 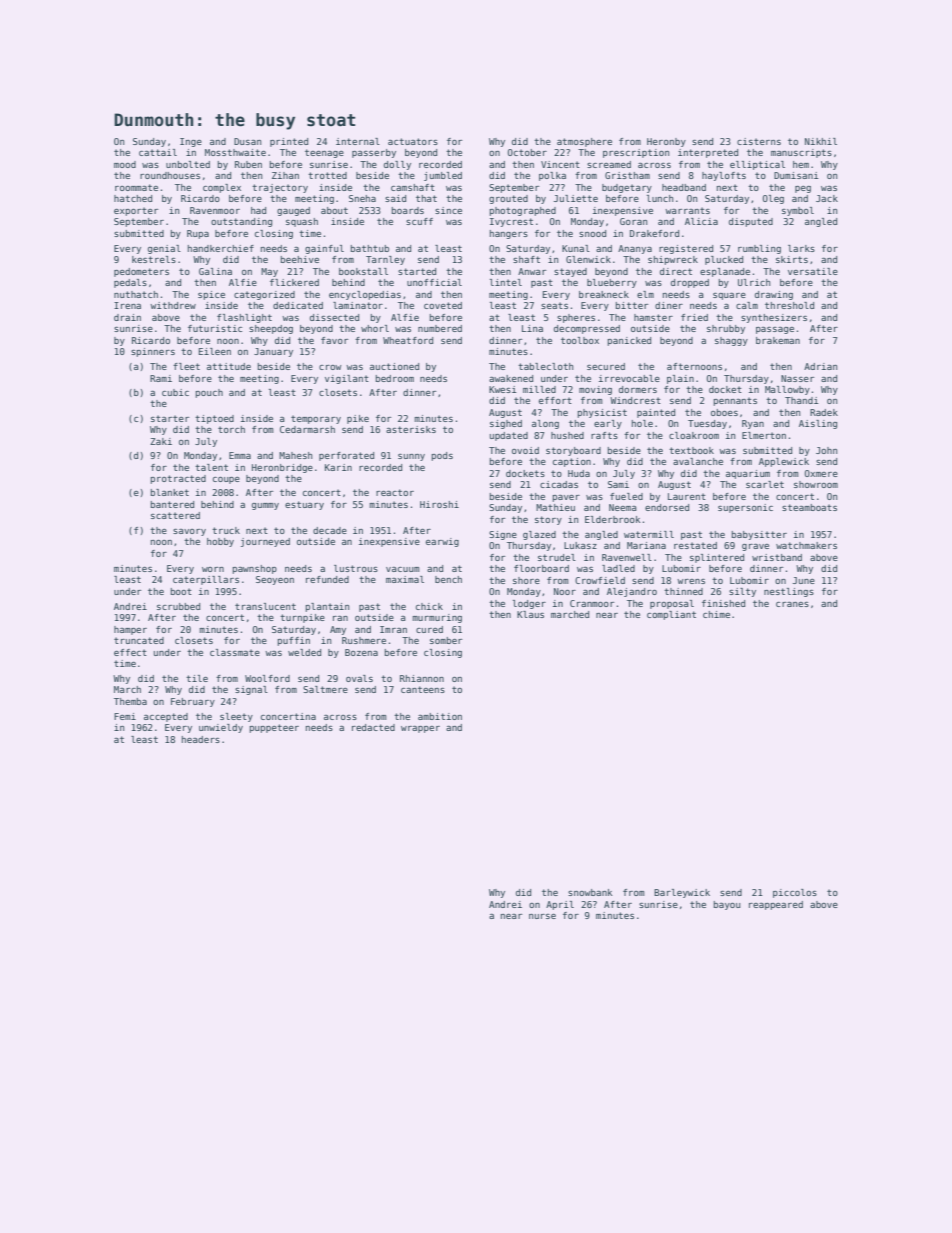 I want to click on said, so click(x=395, y=198).
